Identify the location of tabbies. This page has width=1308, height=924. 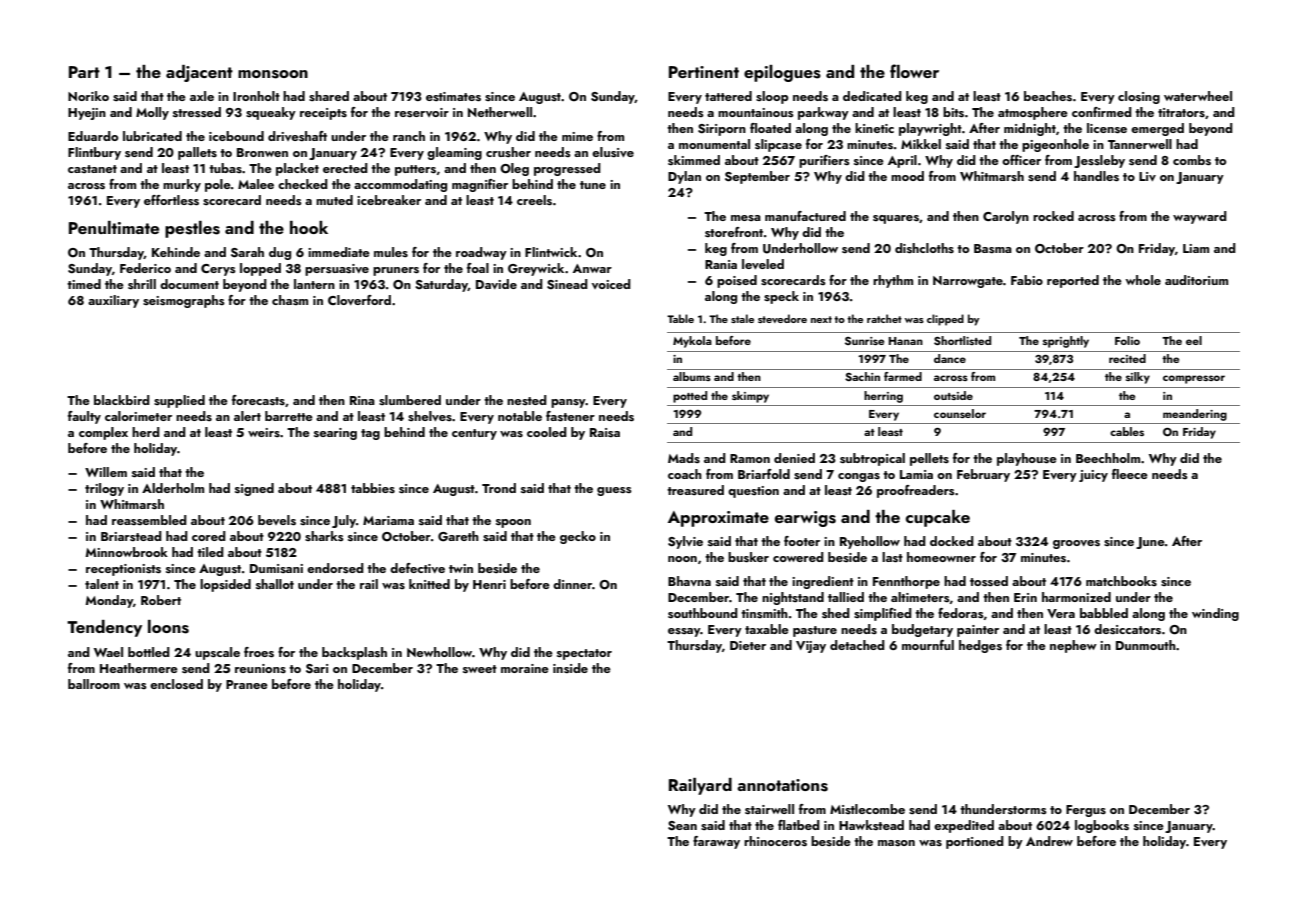
(373, 488).
